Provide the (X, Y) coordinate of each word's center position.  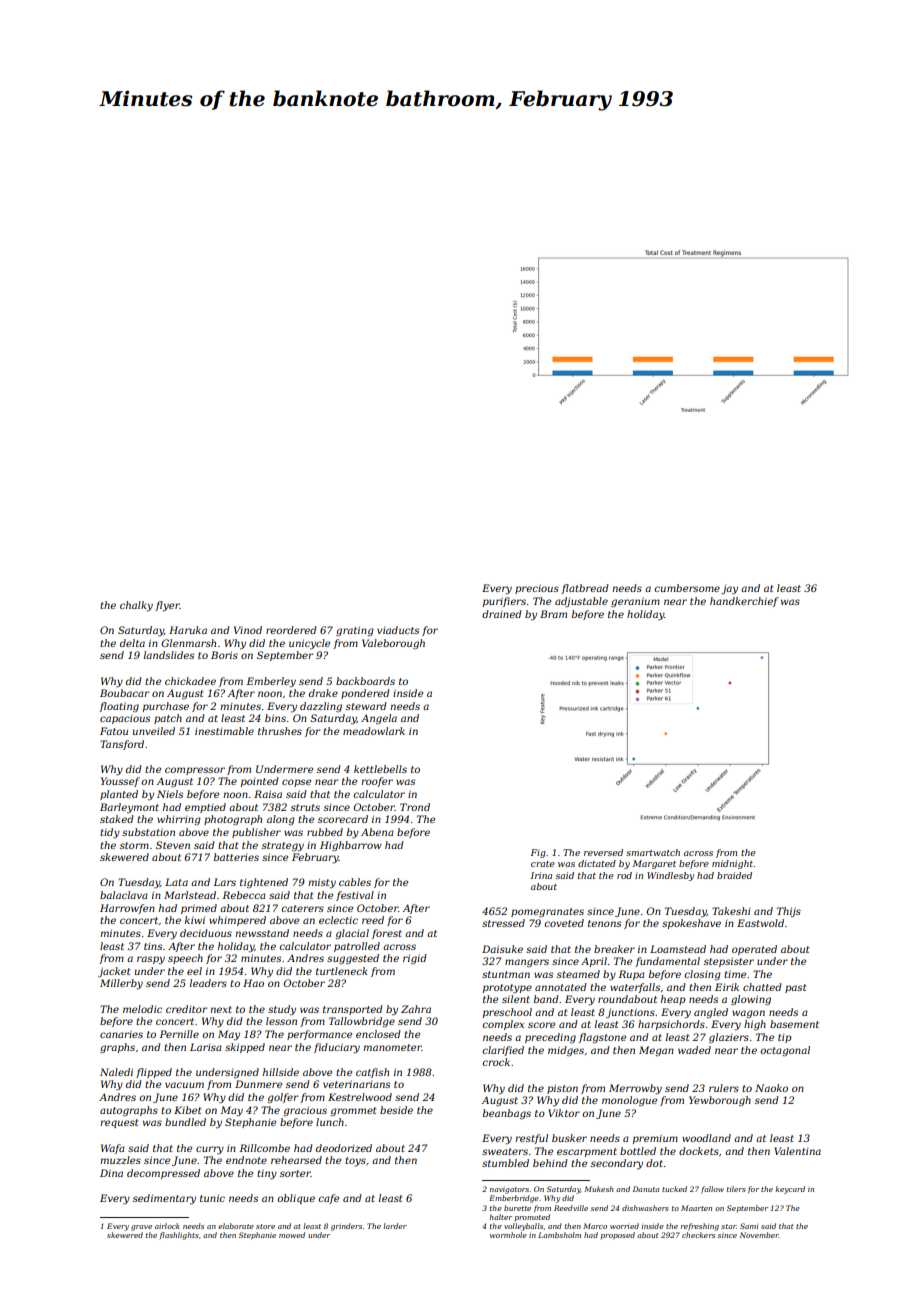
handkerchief (744, 602)
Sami (749, 1226)
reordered (291, 630)
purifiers (504, 602)
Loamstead (678, 949)
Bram (553, 614)
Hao (253, 983)
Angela (379, 719)
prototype (507, 989)
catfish (372, 1073)
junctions (630, 1013)
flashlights (179, 1236)
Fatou (114, 731)
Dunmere (258, 1084)
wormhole (508, 1235)
